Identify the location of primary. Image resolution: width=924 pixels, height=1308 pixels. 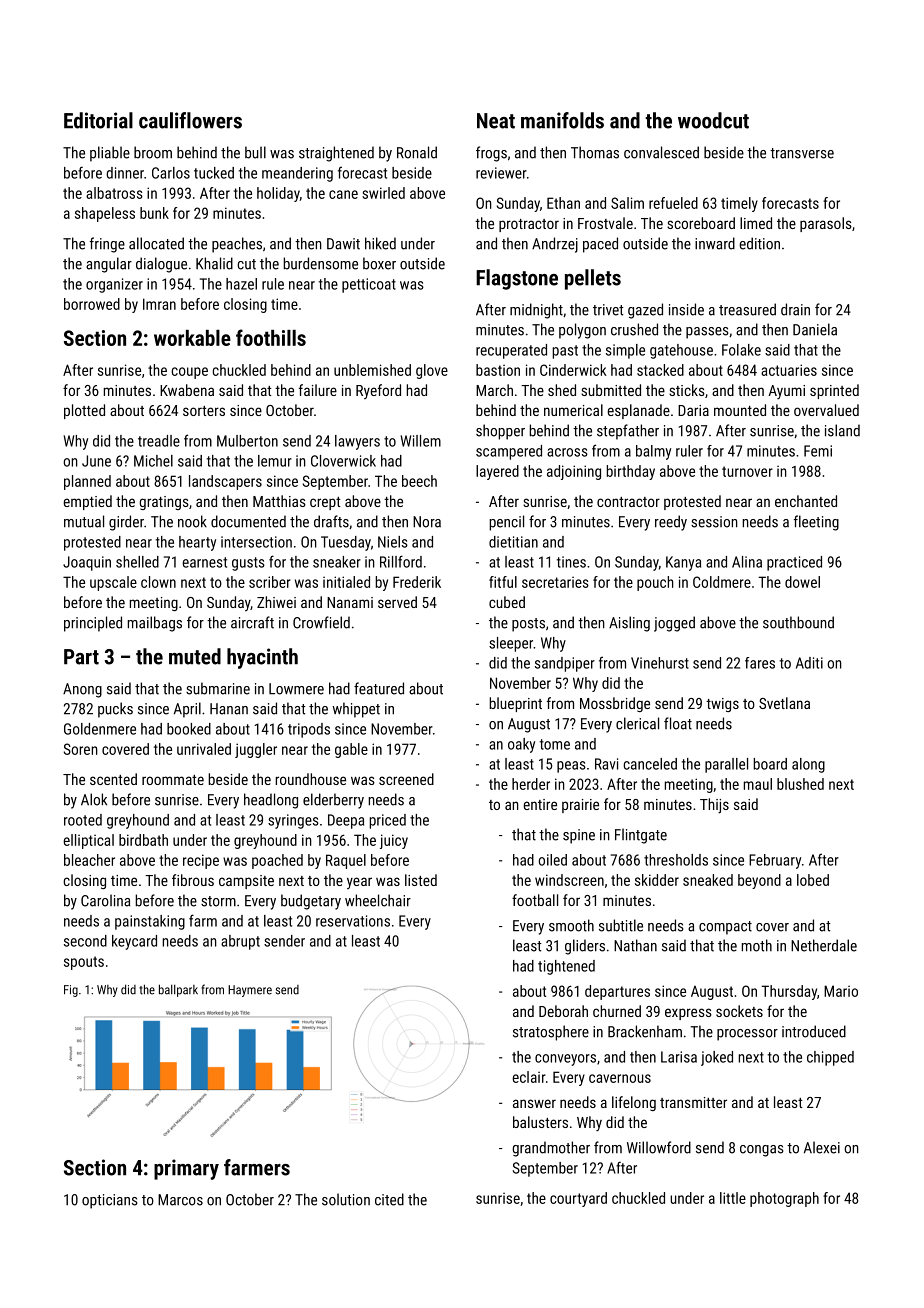
(186, 1169).
